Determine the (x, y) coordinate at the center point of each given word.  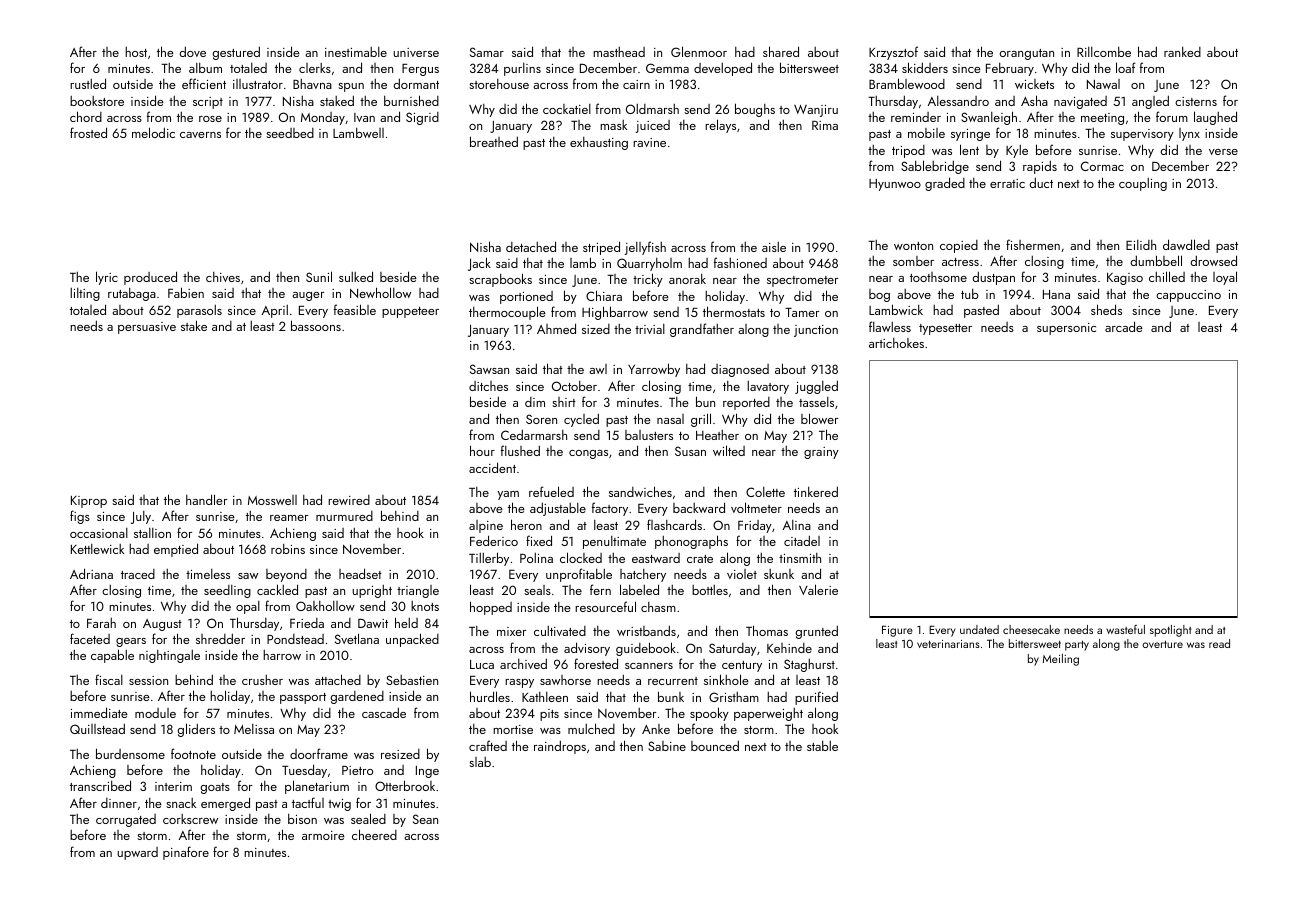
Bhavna (312, 84)
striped (601, 248)
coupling (1143, 184)
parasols (199, 311)
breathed (494, 141)
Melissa (254, 729)
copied (959, 246)
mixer (511, 631)
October (574, 386)
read (1219, 643)
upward (137, 853)
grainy (821, 453)
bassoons (316, 325)
